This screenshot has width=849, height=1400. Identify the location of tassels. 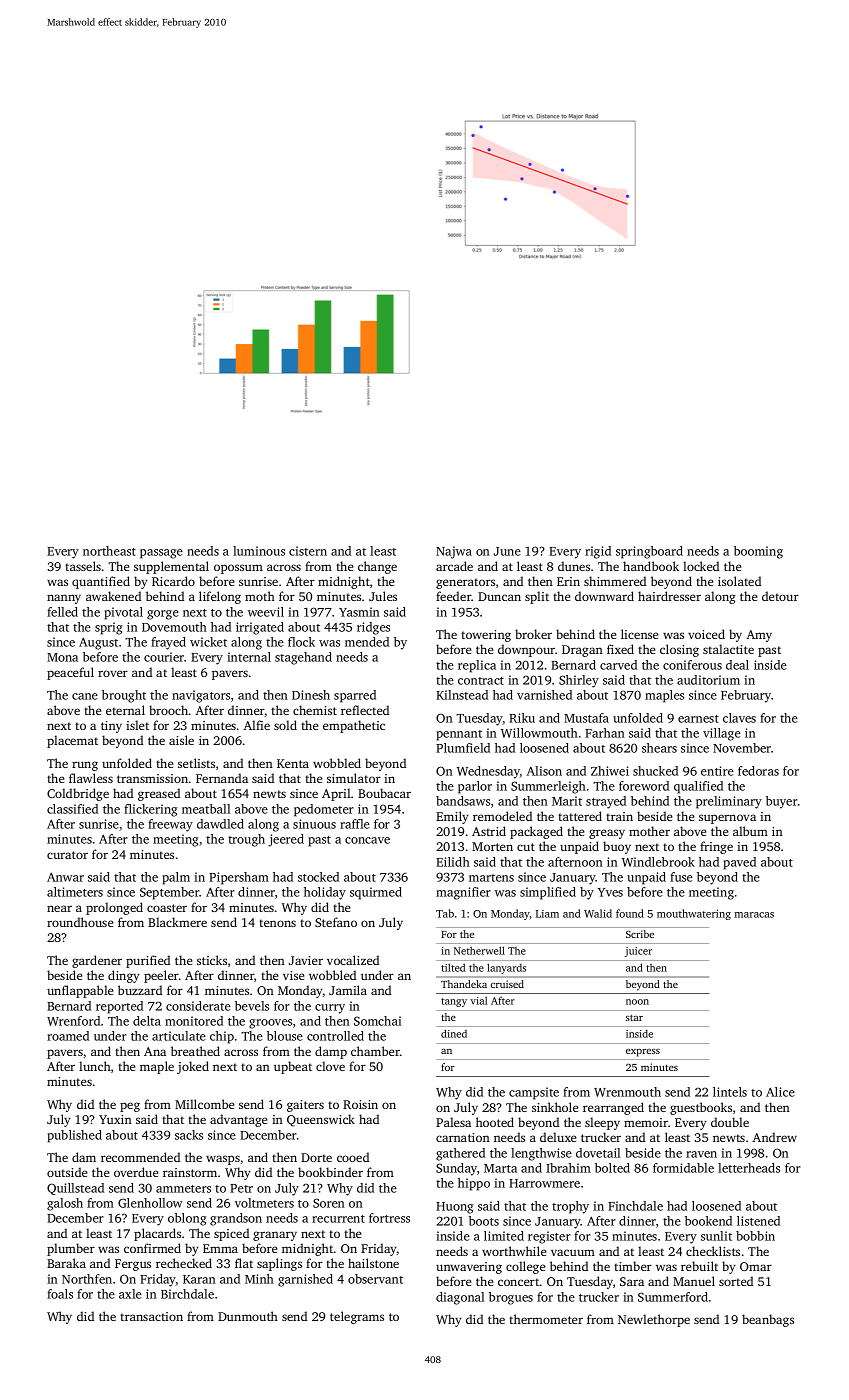
(83, 566).
